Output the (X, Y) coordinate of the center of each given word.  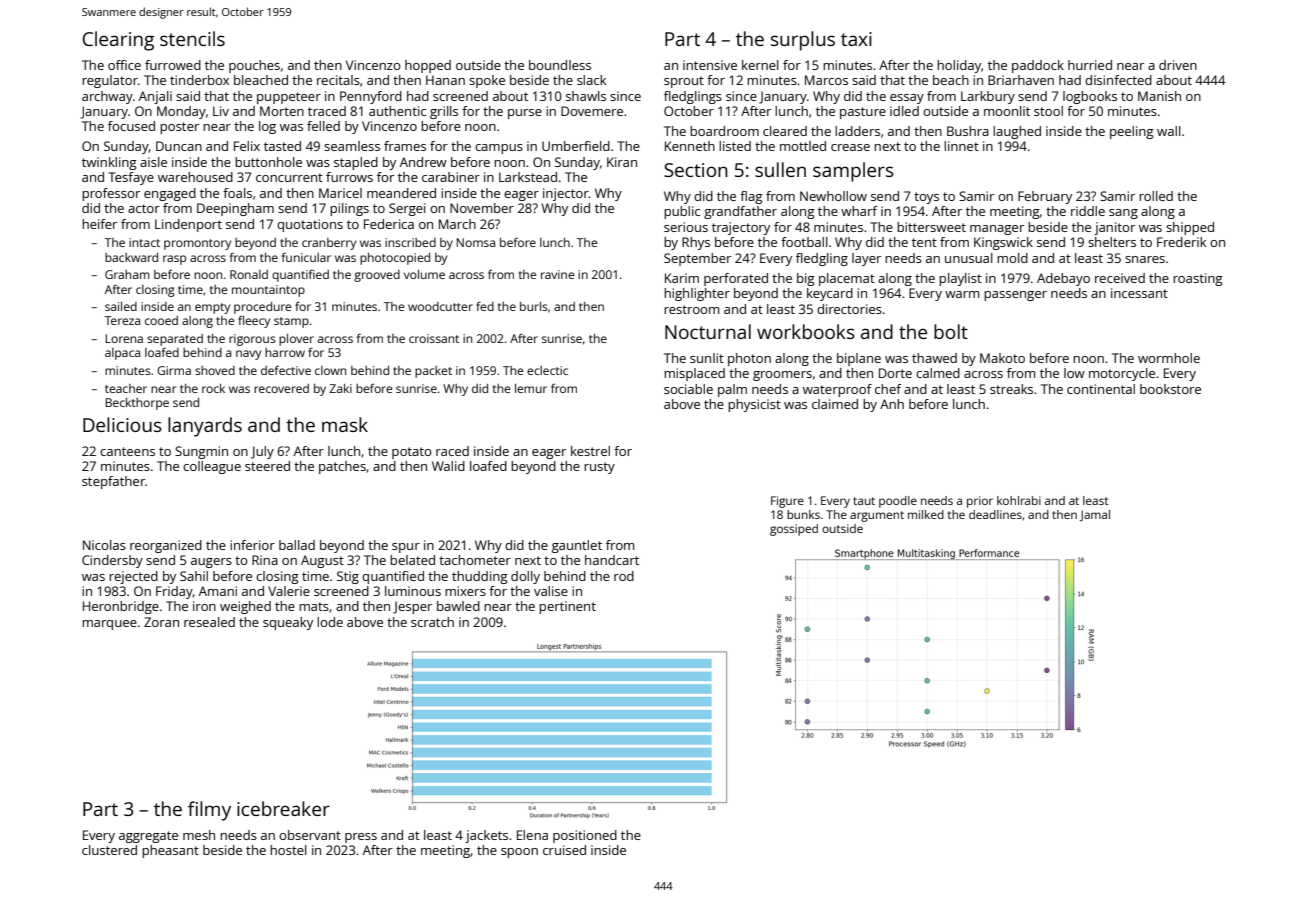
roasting (1198, 279)
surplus (803, 41)
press (361, 838)
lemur (531, 388)
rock (213, 388)
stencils (192, 38)
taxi (856, 39)
